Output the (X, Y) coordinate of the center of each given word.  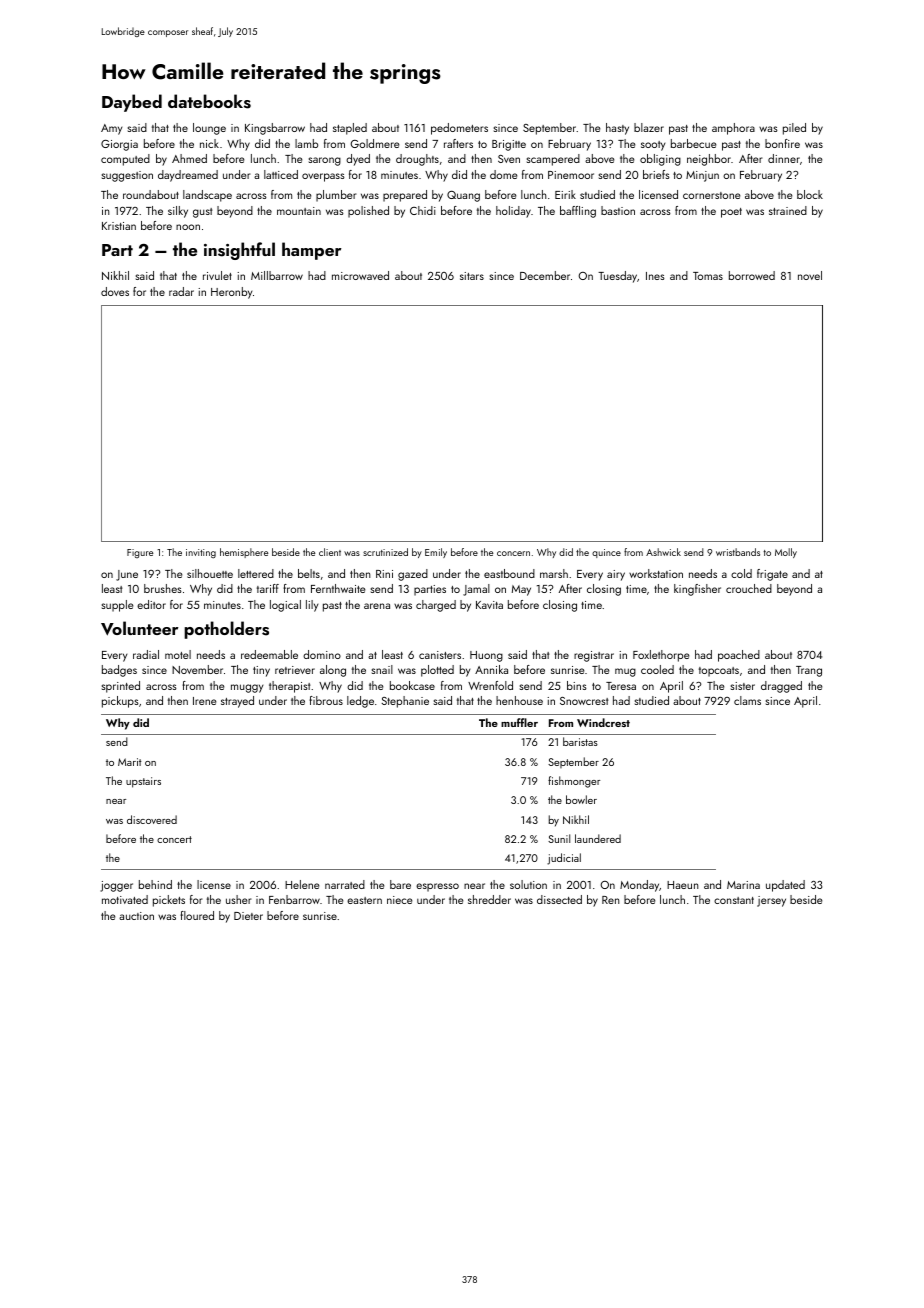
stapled (350, 129)
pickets (169, 901)
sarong (325, 161)
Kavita (489, 605)
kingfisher (697, 590)
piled (794, 129)
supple (117, 606)
